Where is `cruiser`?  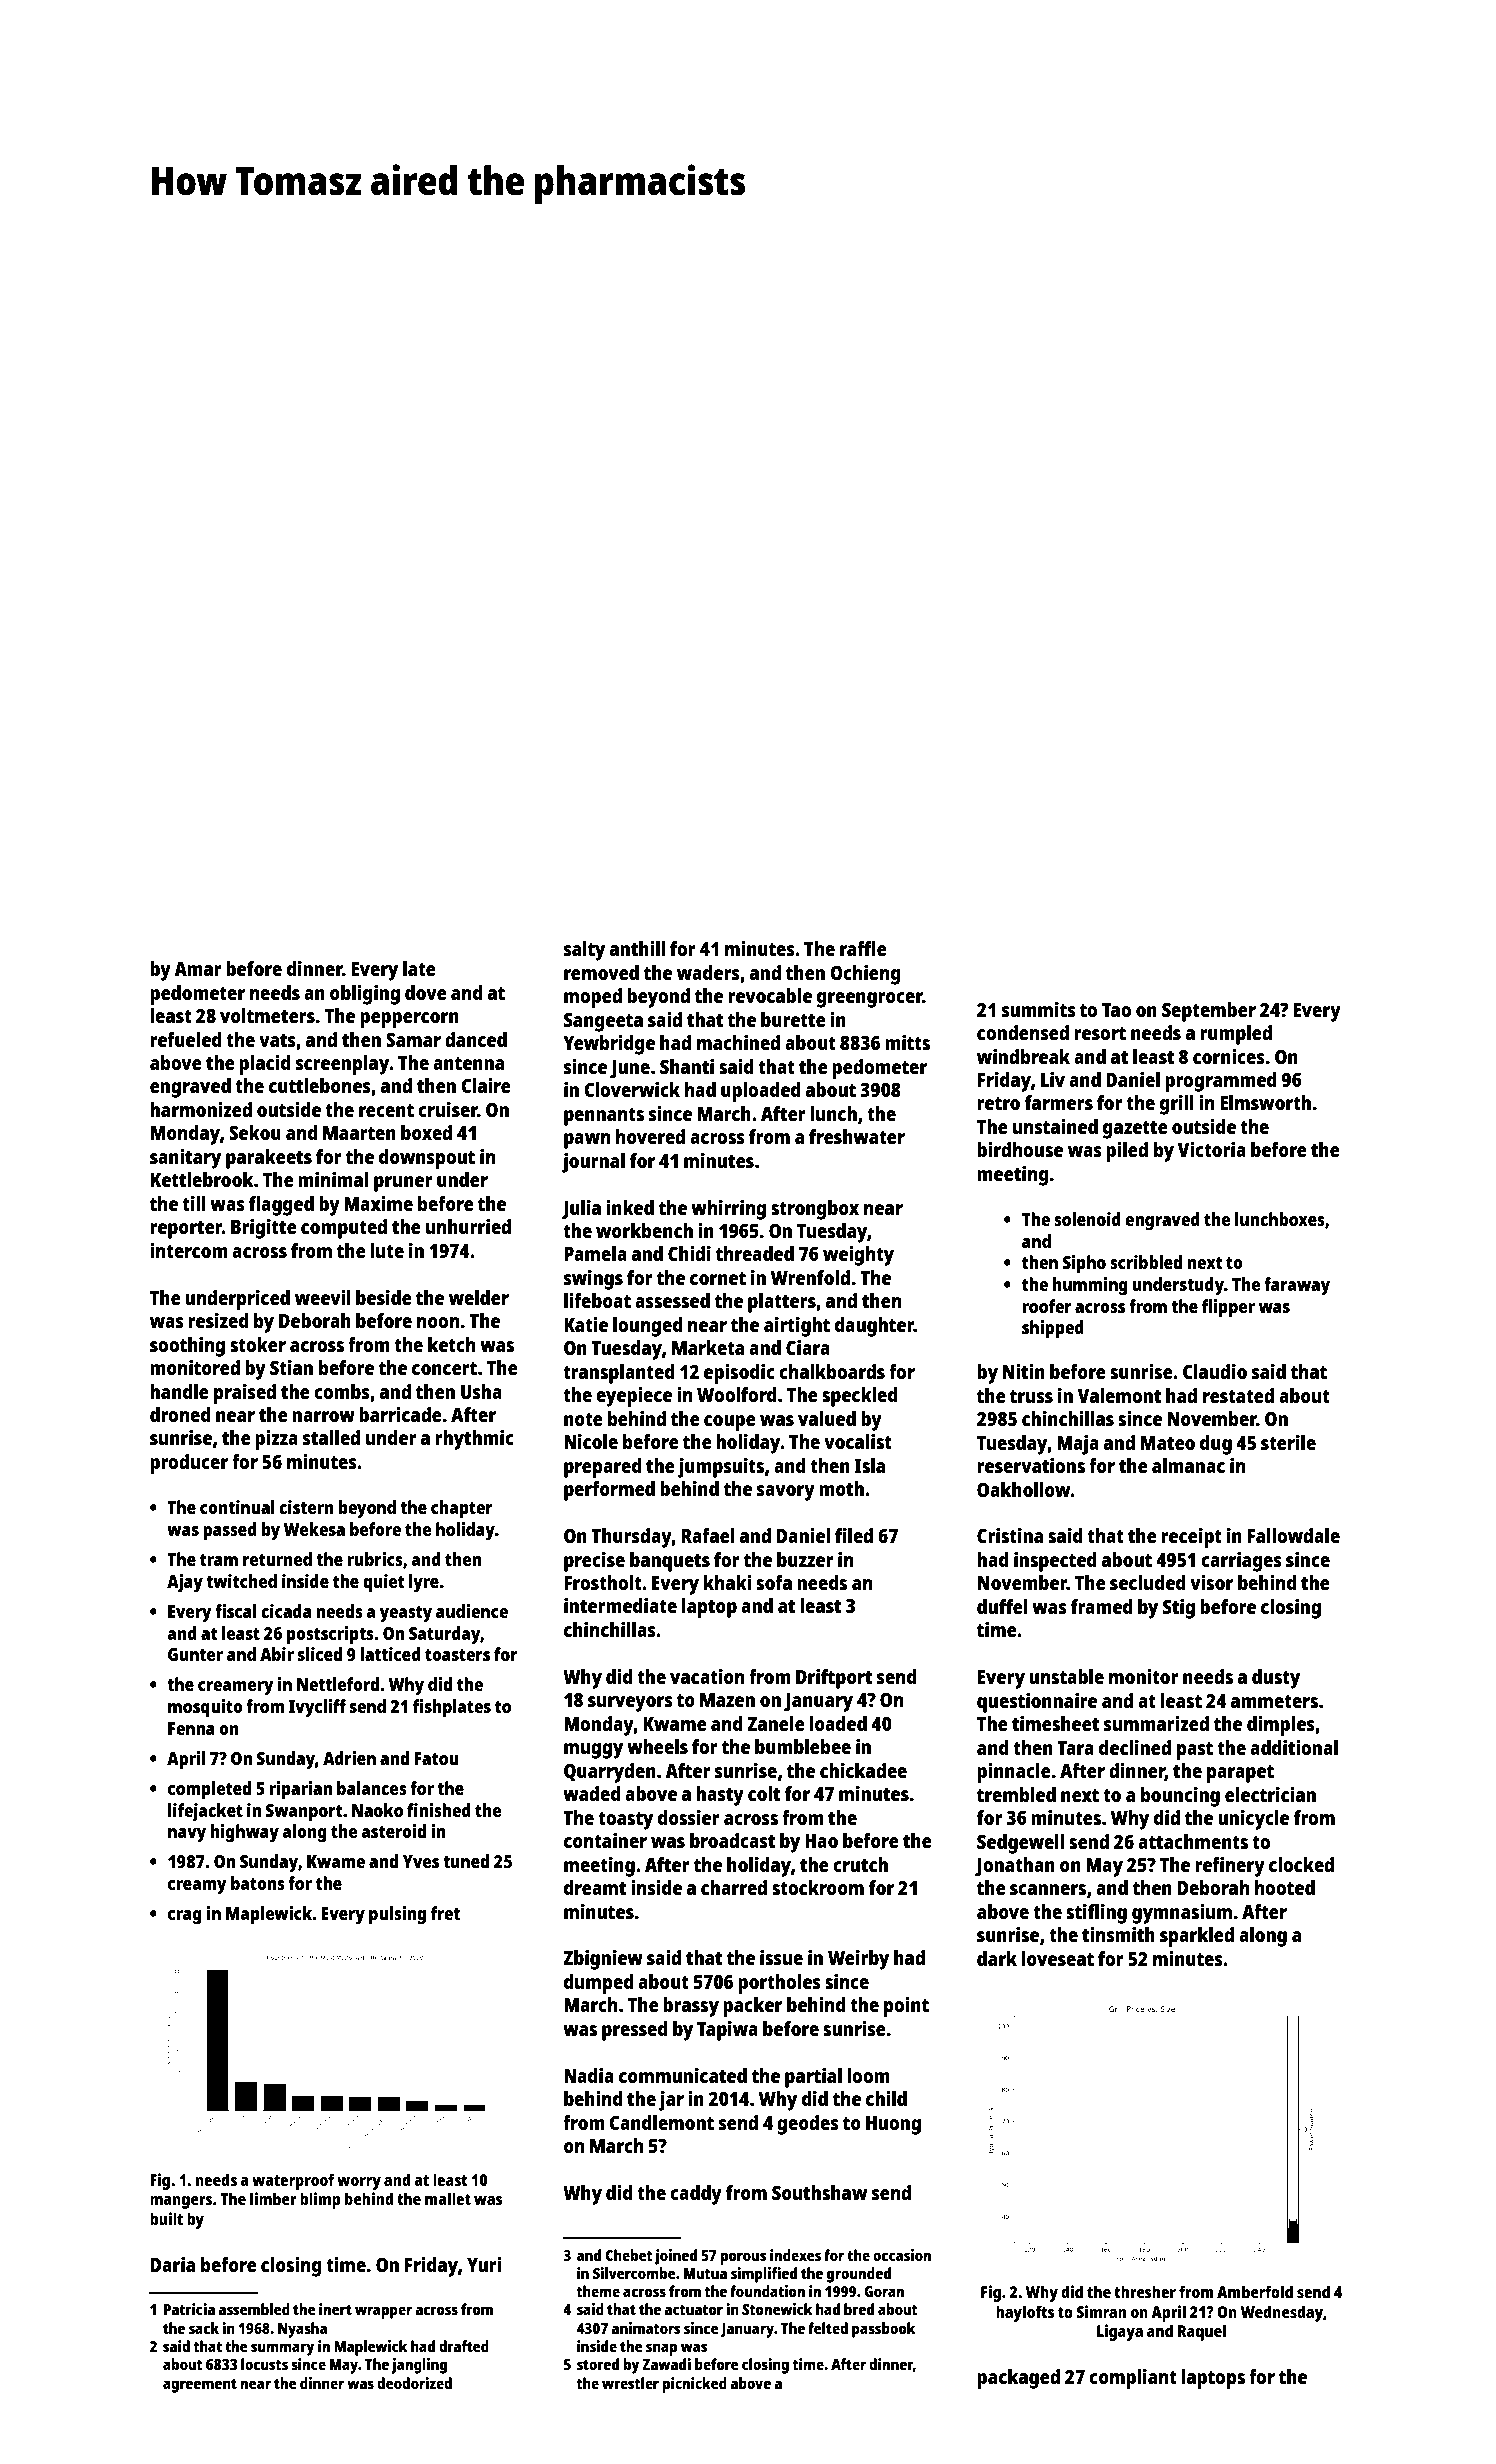
cruiser is located at coordinates (448, 1109).
